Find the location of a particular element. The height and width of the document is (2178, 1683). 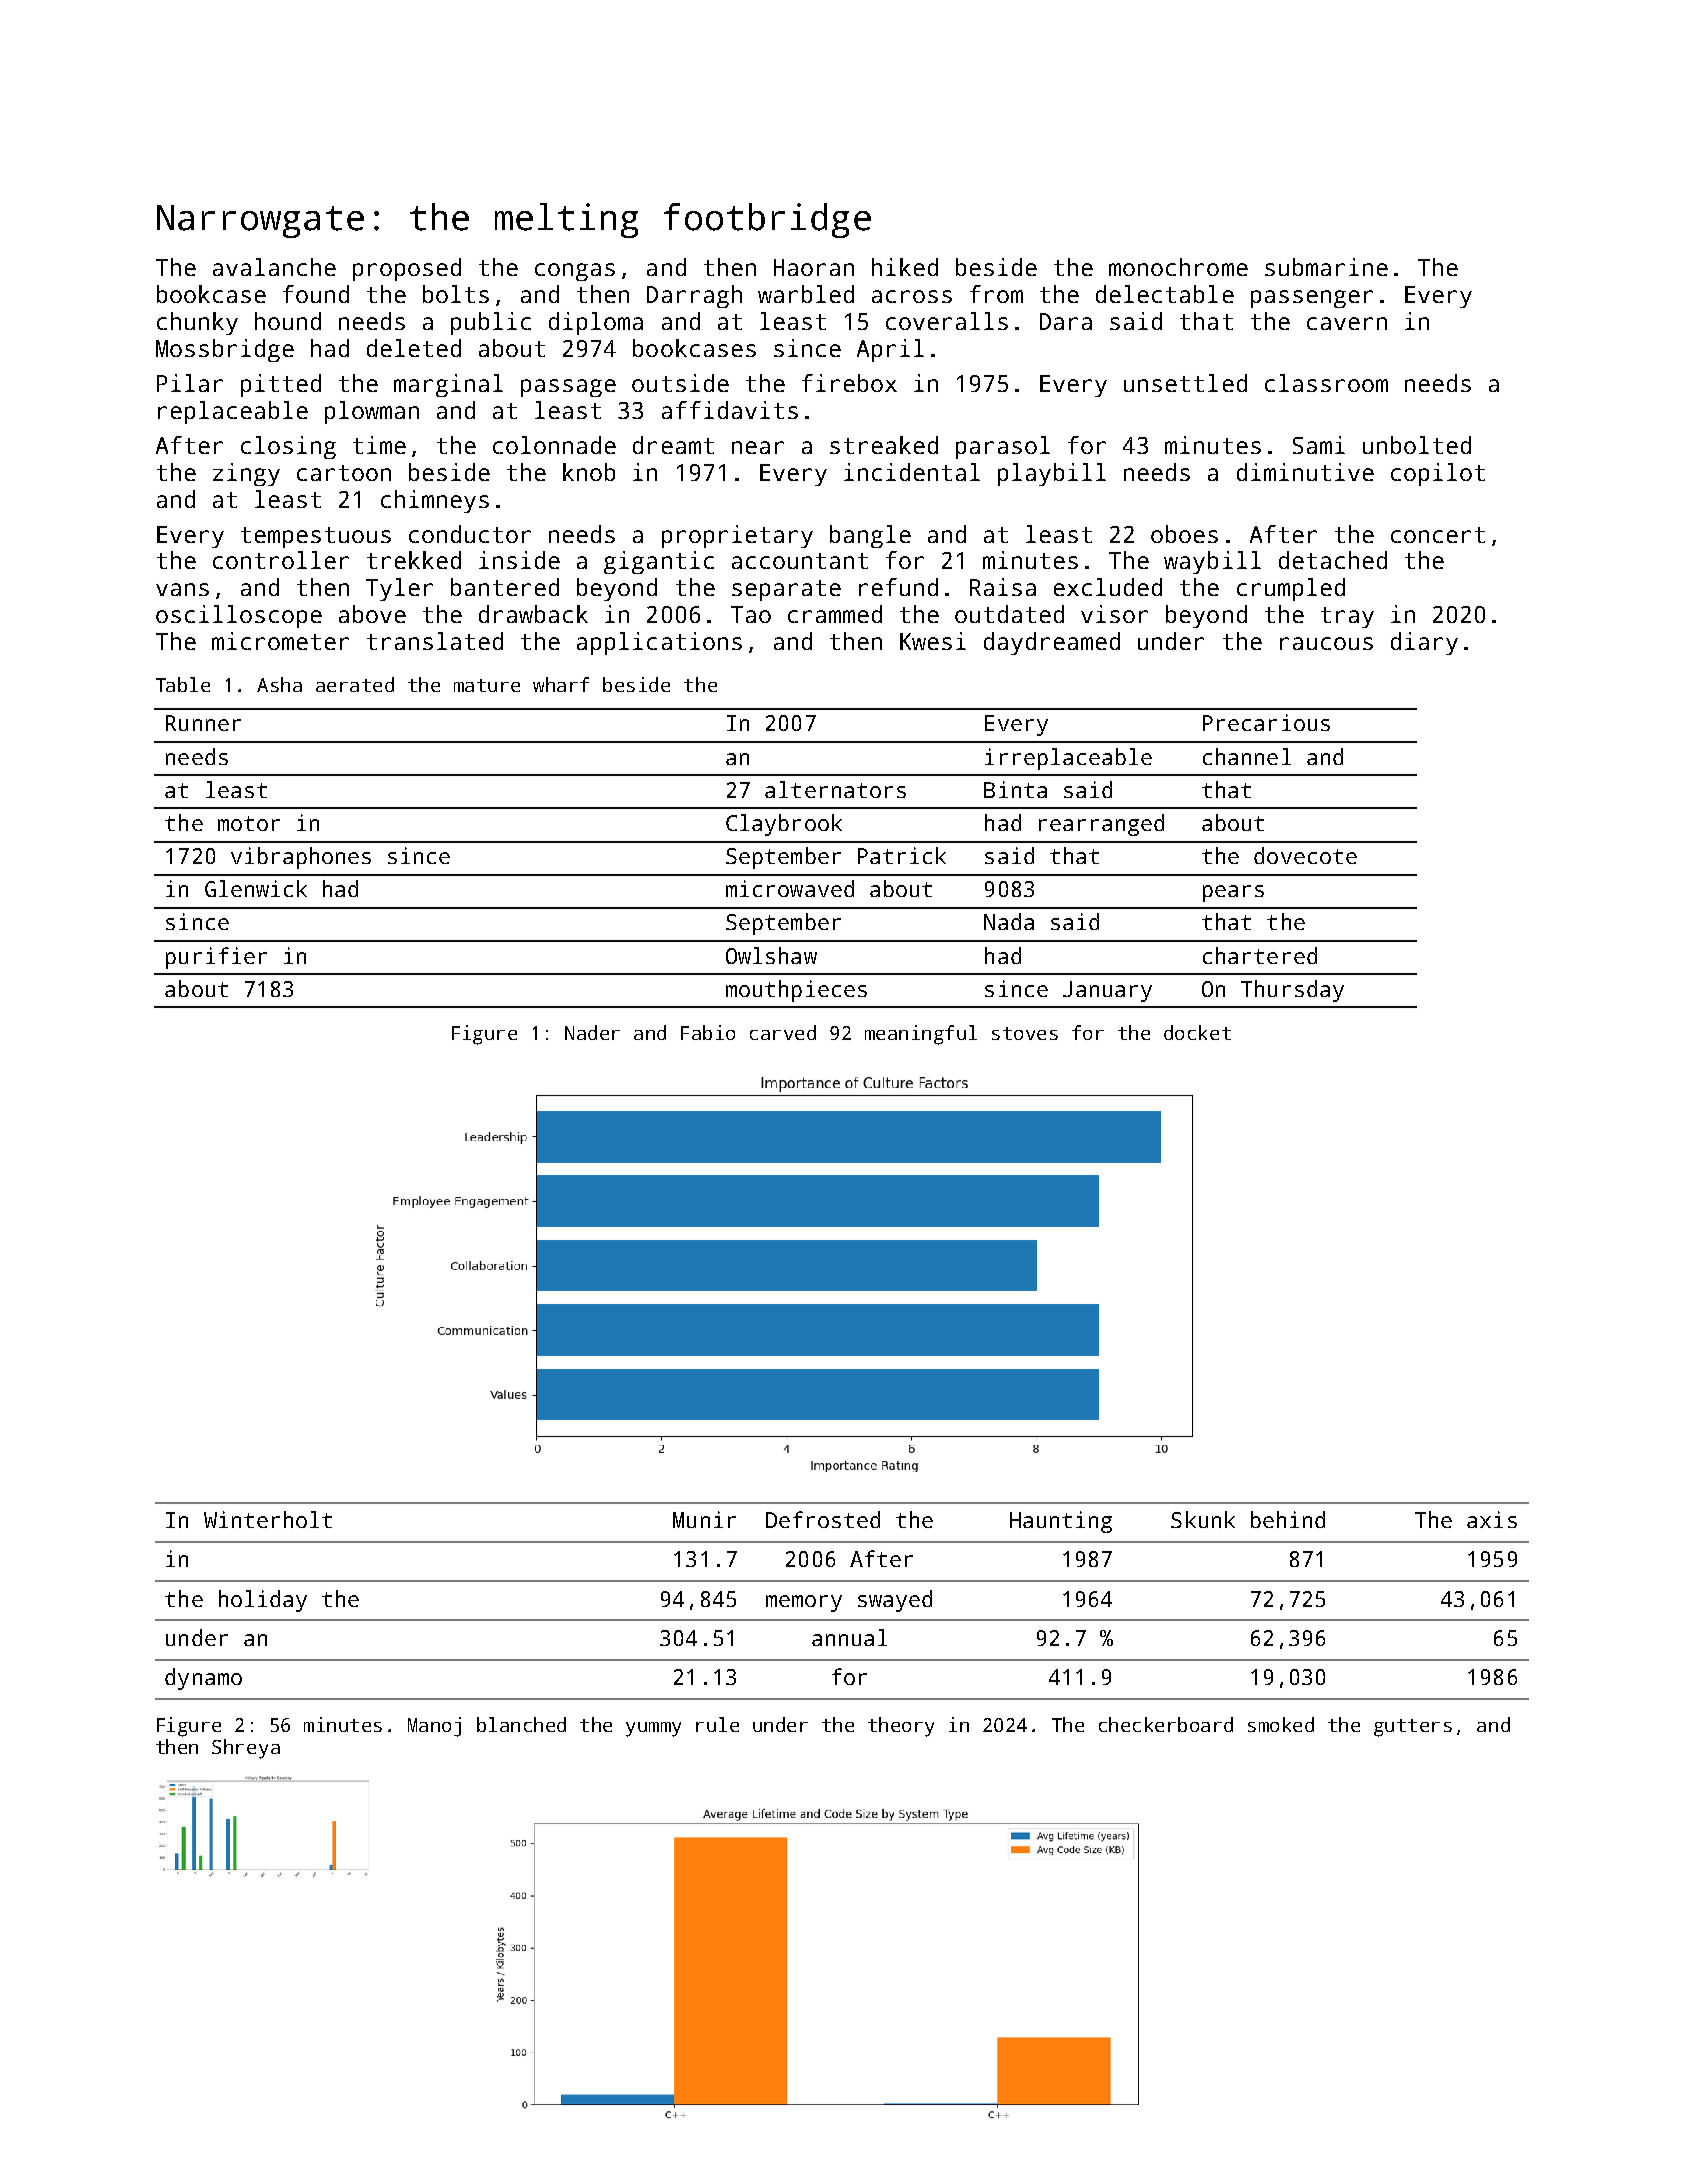

theory is located at coordinates (901, 1727).
